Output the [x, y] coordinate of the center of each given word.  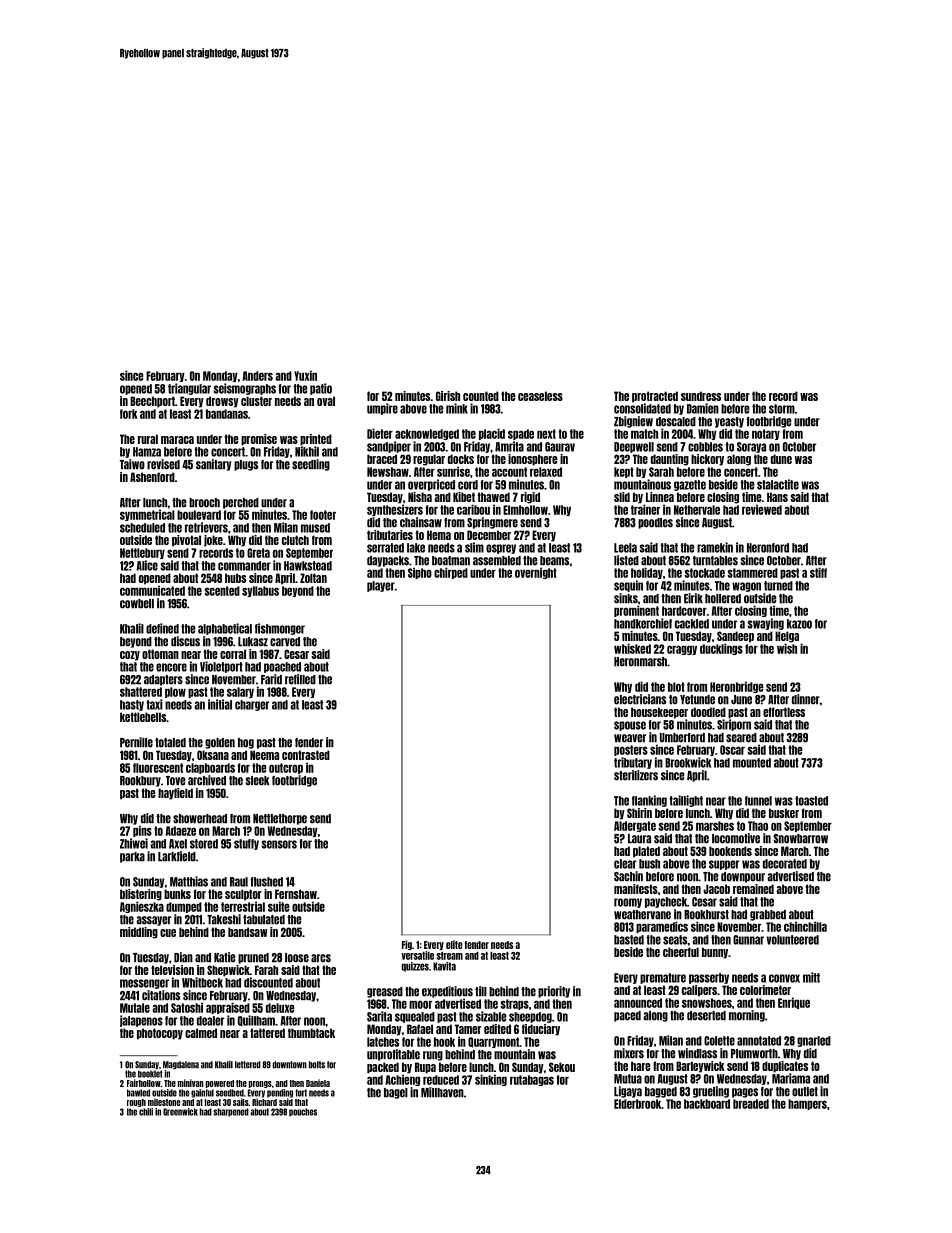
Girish [448, 396]
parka [132, 857]
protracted [655, 397]
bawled [138, 1093]
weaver [630, 738]
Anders [258, 376]
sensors [279, 844]
